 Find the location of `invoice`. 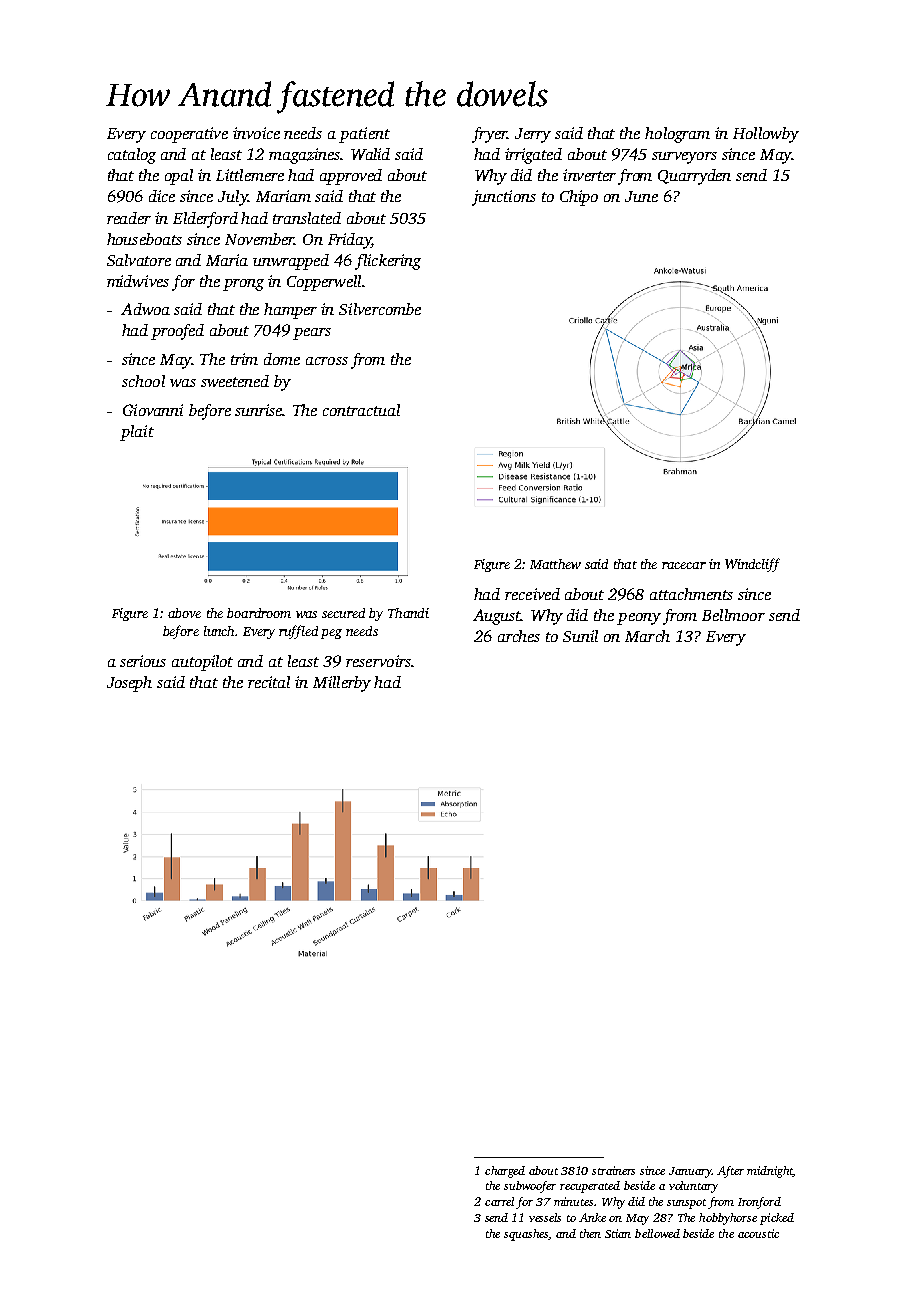

invoice is located at coordinates (256, 133).
